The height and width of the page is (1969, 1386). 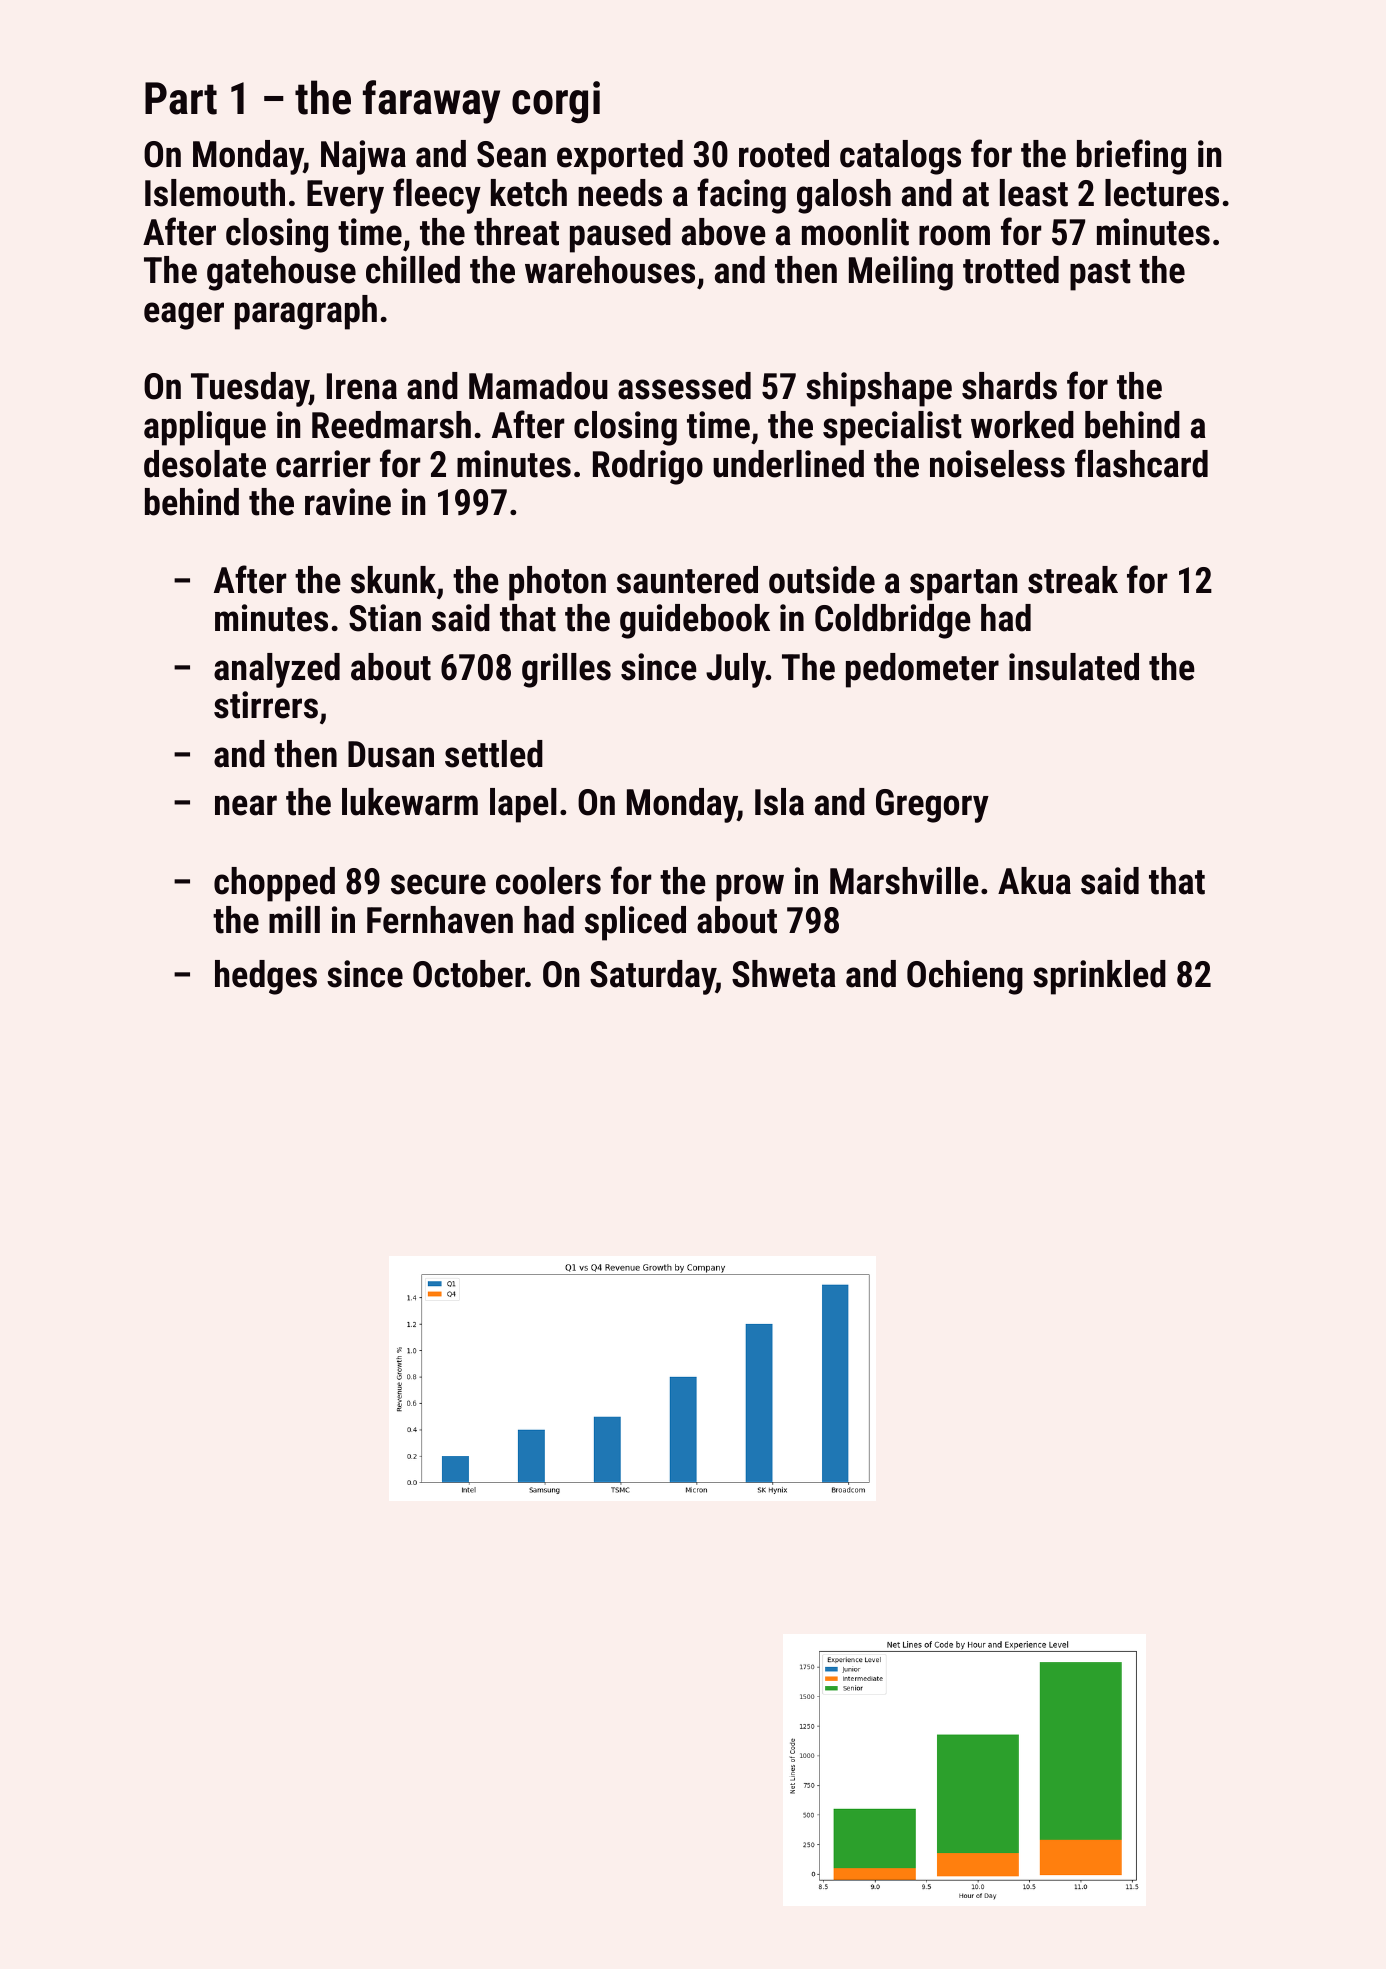 What do you see at coordinates (779, 802) in the page?
I see `Isla` at bounding box center [779, 802].
